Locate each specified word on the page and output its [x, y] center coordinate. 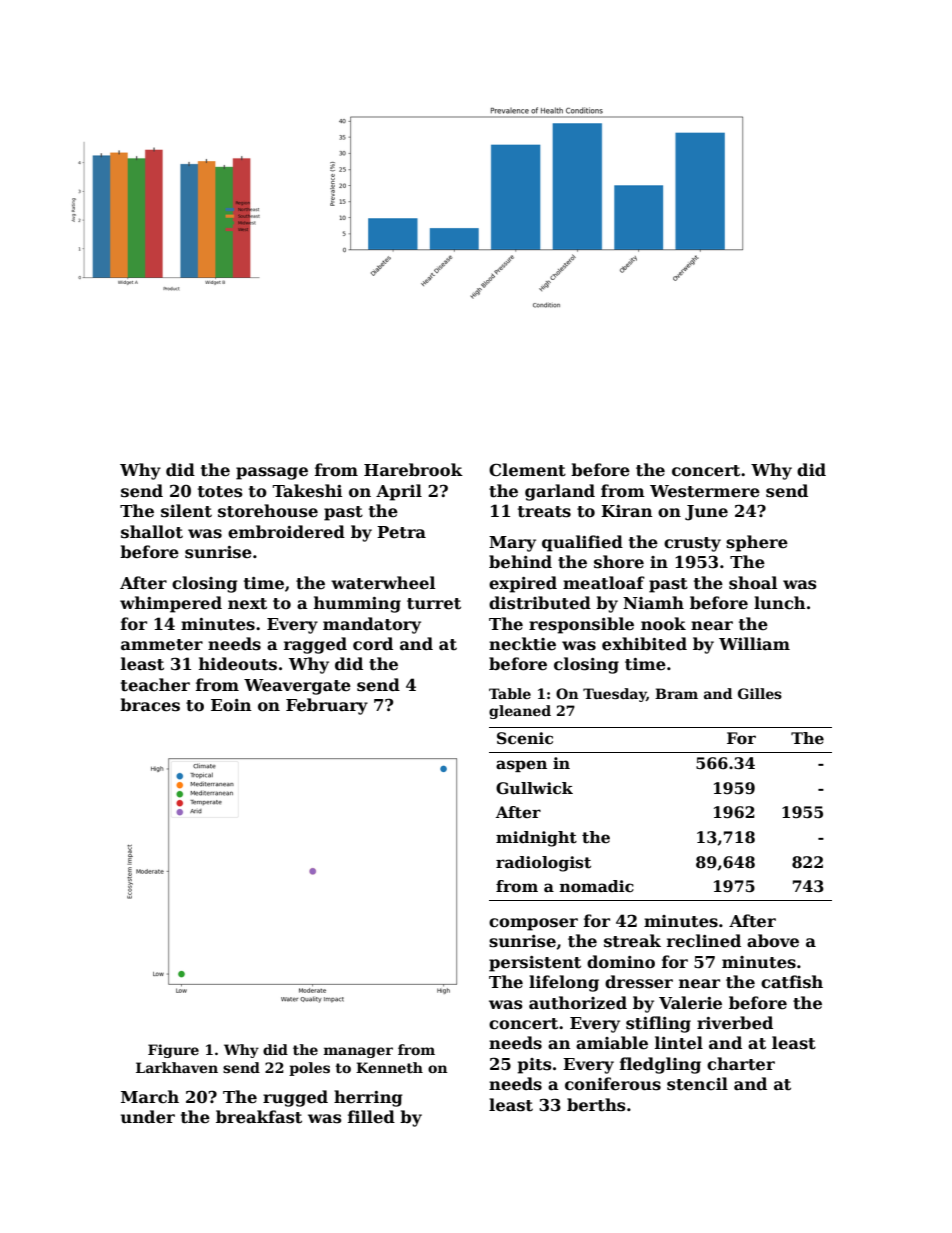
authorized [578, 1003]
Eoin [231, 705]
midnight [536, 839]
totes [220, 492]
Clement [527, 470]
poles [309, 1069]
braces [150, 705]
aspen [521, 766]
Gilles [760, 693]
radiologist [543, 864]
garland [560, 492]
